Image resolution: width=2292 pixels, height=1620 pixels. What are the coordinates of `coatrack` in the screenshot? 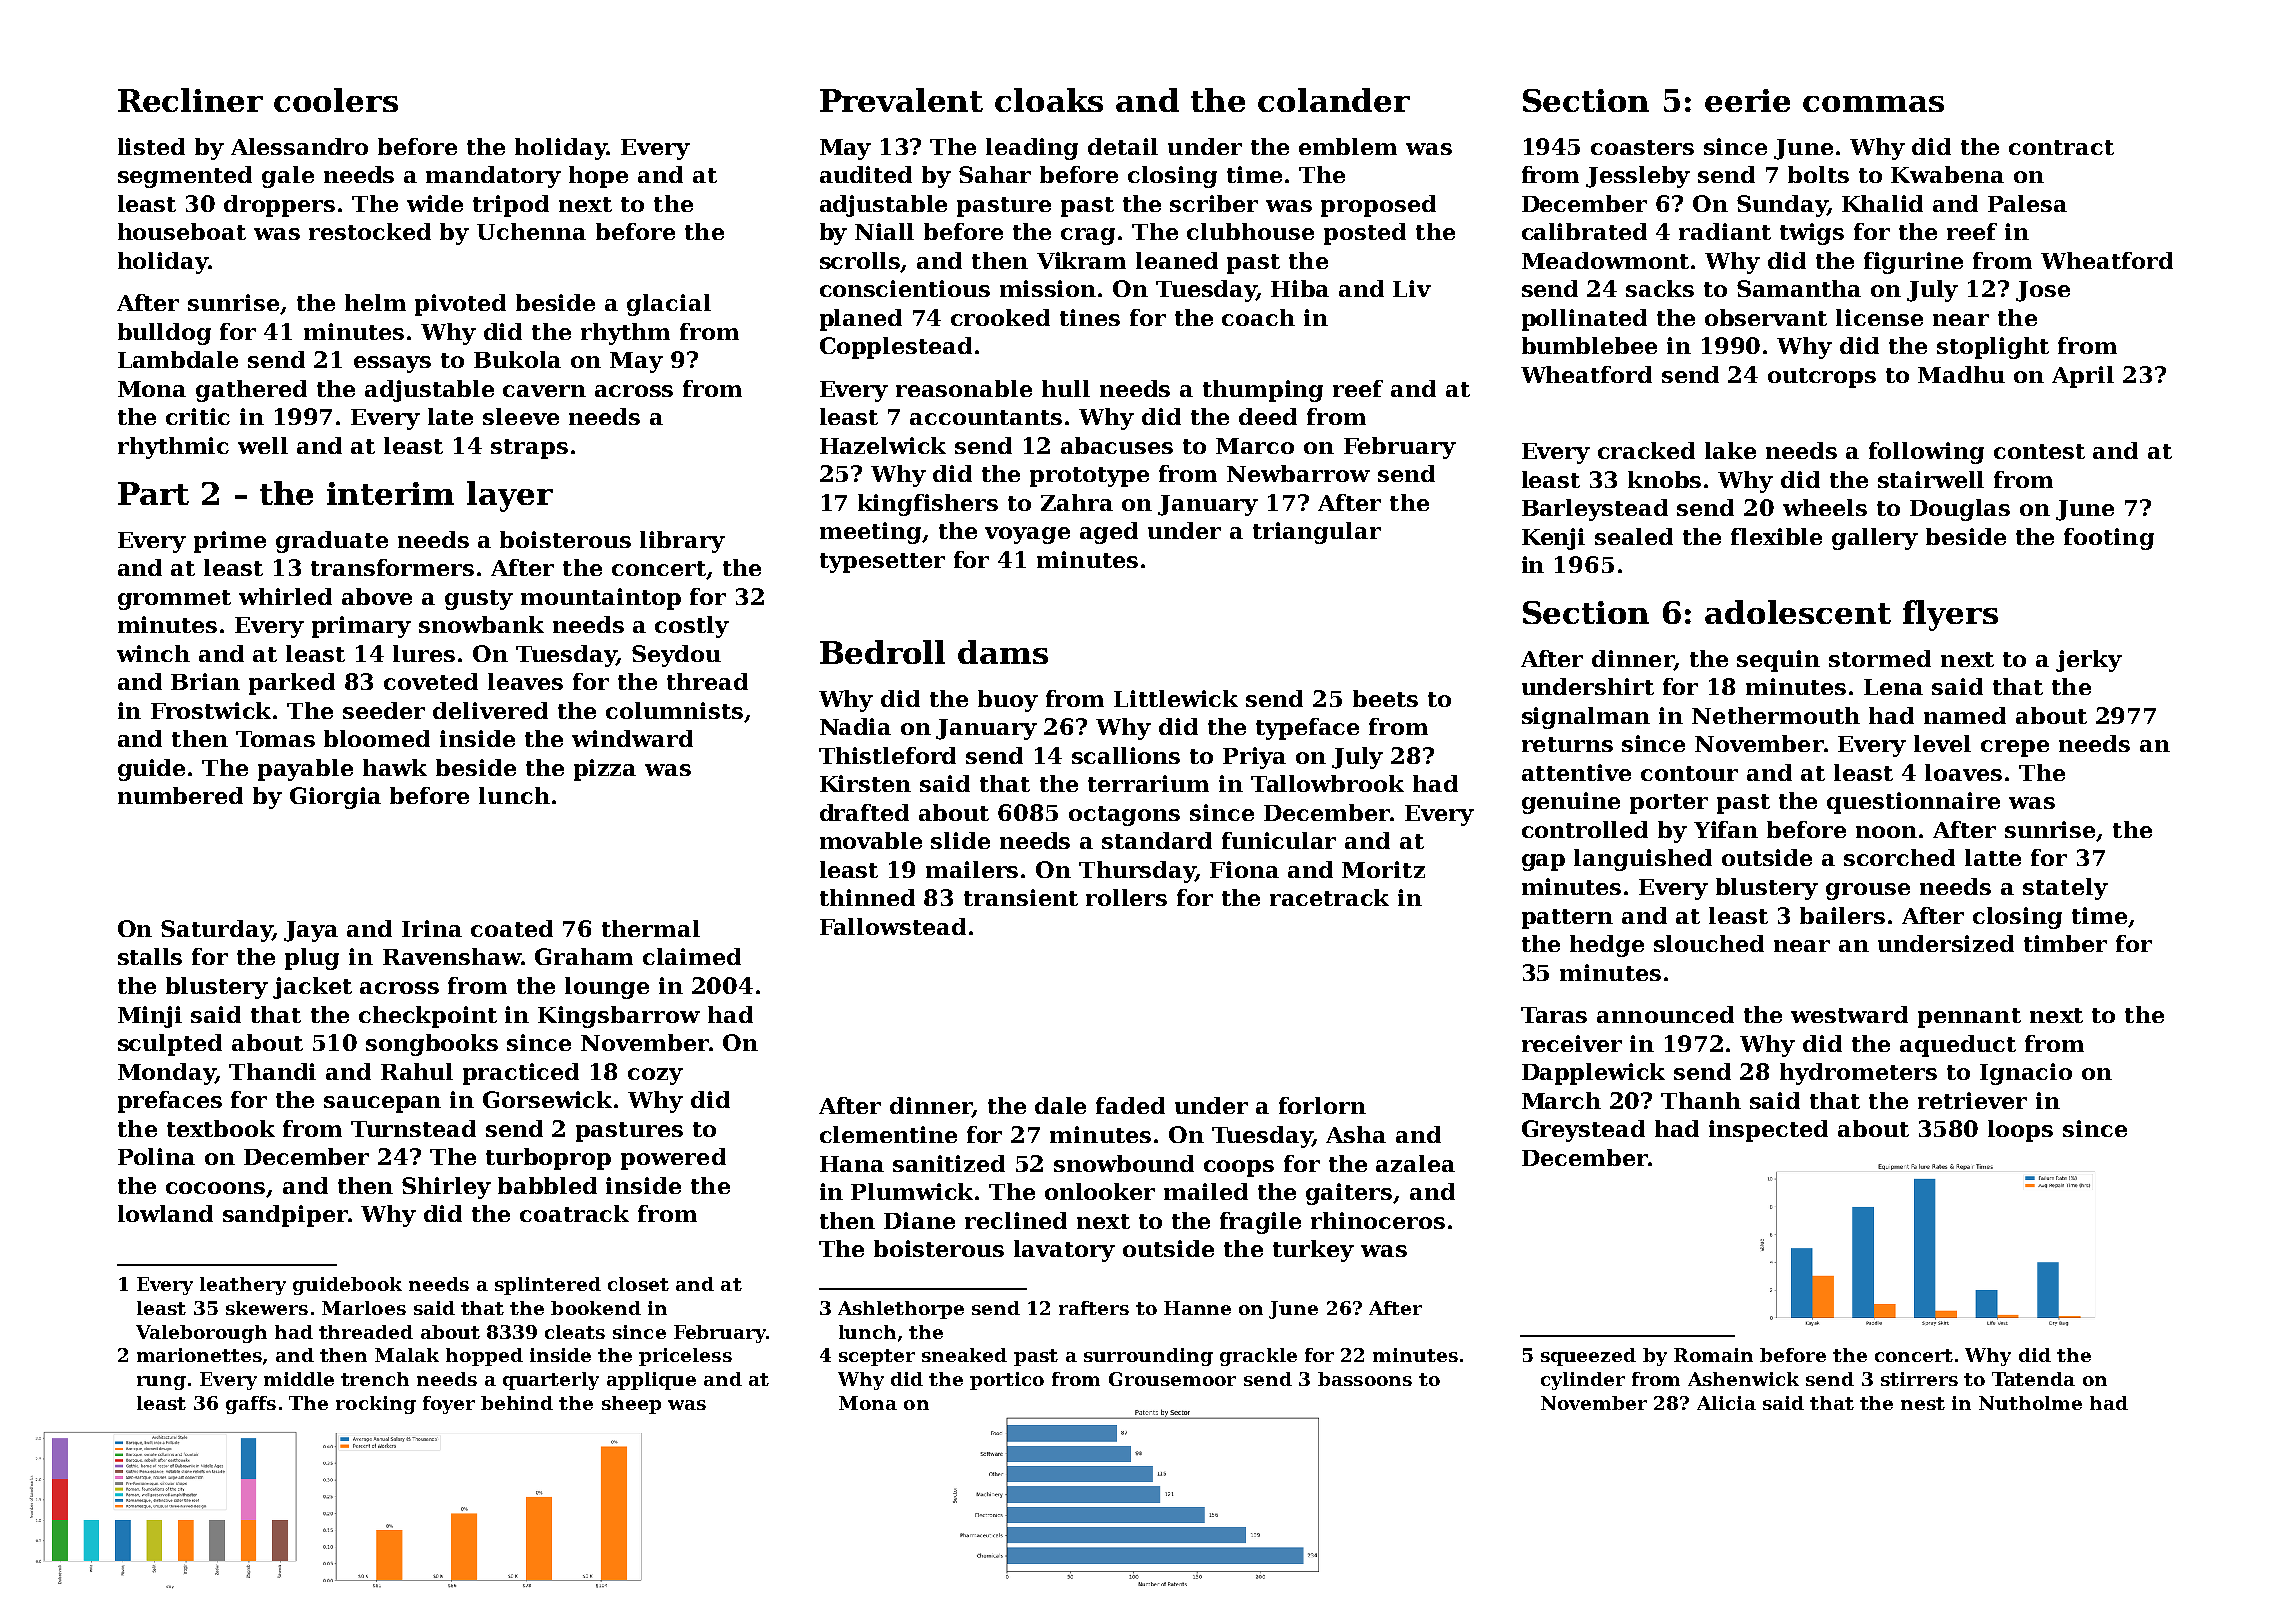 It's located at (574, 1213).
